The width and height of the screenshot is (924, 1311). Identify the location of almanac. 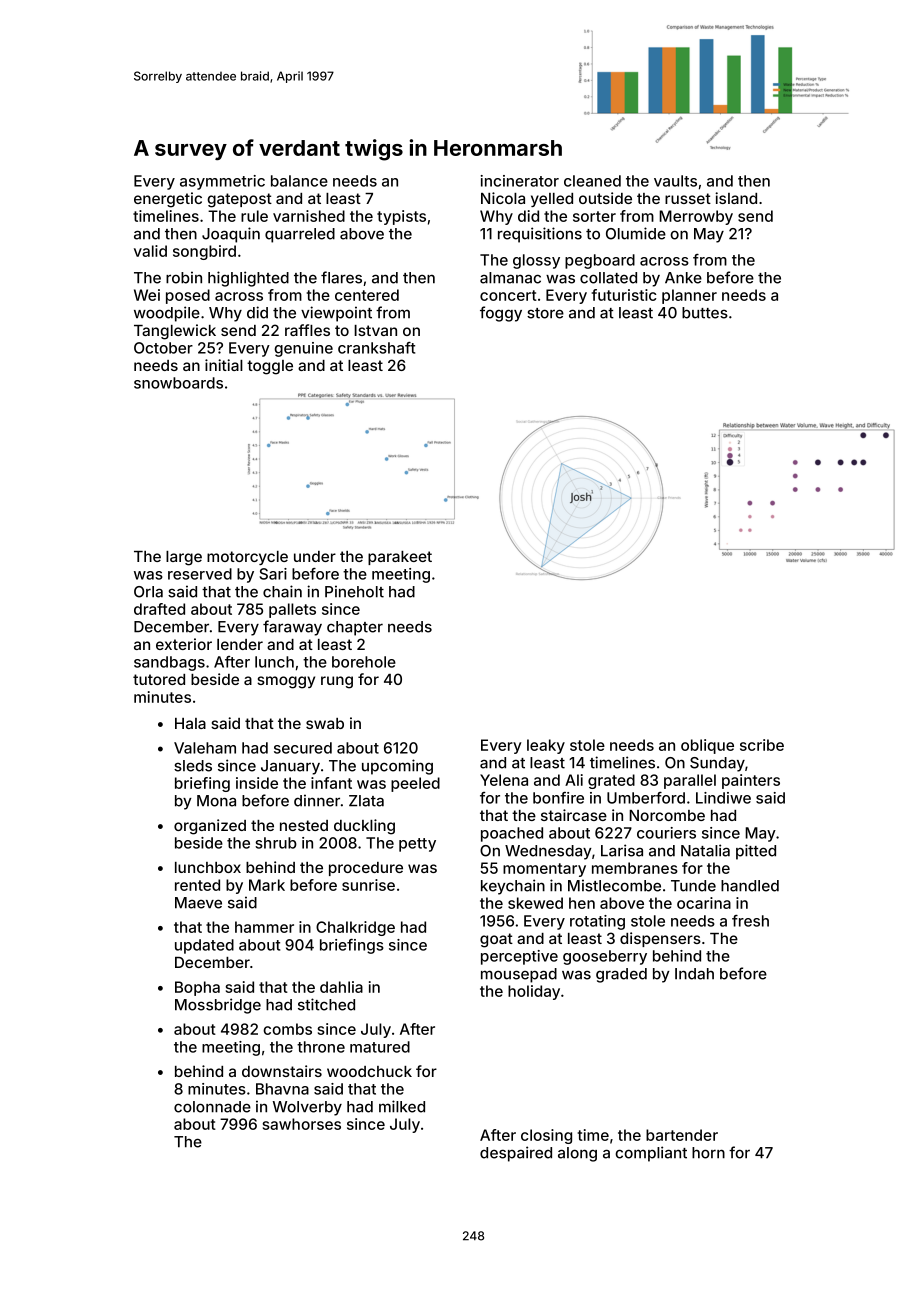
(510, 278).
